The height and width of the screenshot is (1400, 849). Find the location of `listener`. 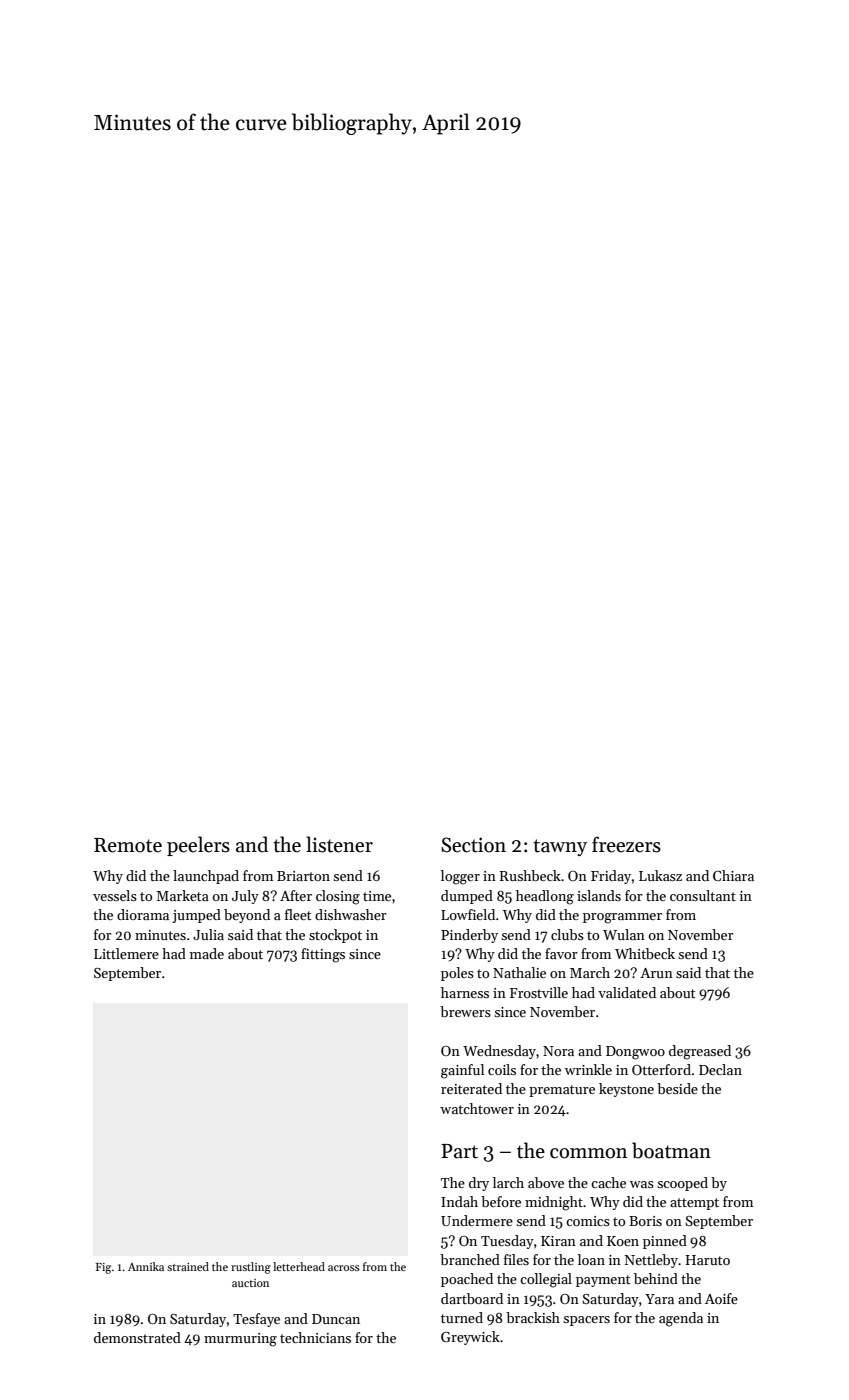

listener is located at coordinates (339, 844).
